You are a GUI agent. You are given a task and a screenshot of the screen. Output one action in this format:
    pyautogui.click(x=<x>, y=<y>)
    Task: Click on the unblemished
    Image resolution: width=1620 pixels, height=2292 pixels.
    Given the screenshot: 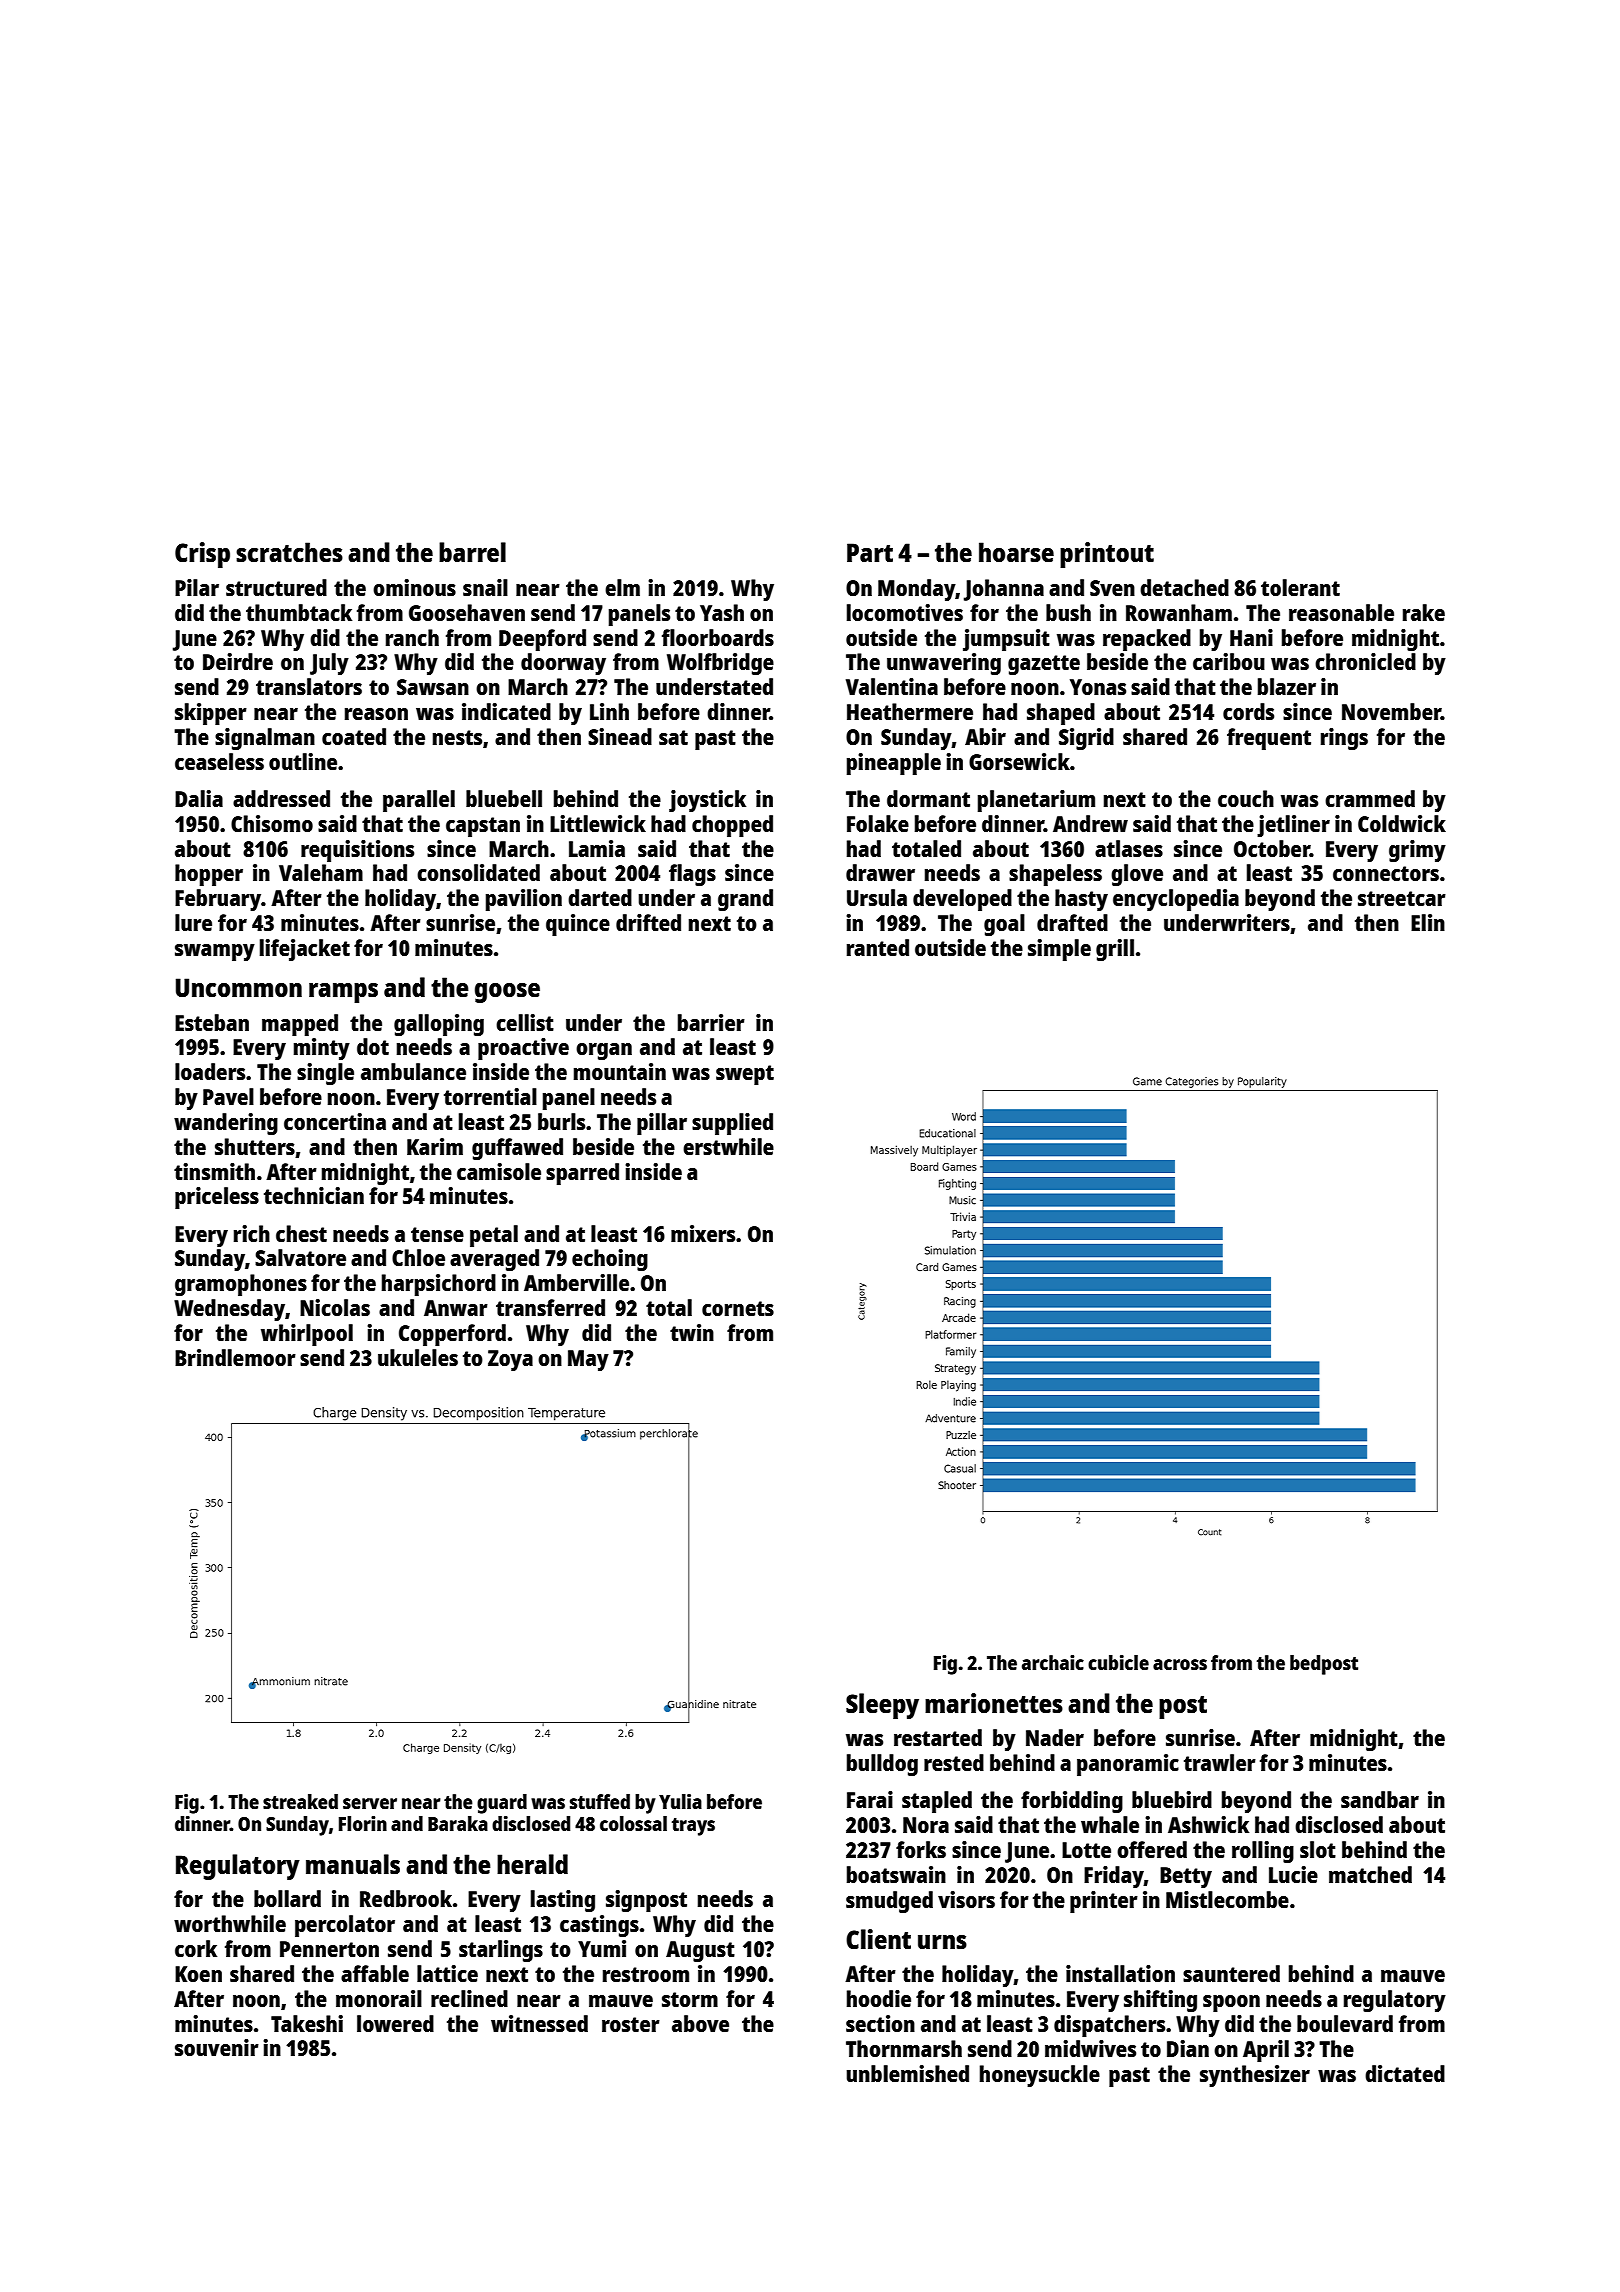 What is the action you would take?
    pyautogui.click(x=907, y=2073)
